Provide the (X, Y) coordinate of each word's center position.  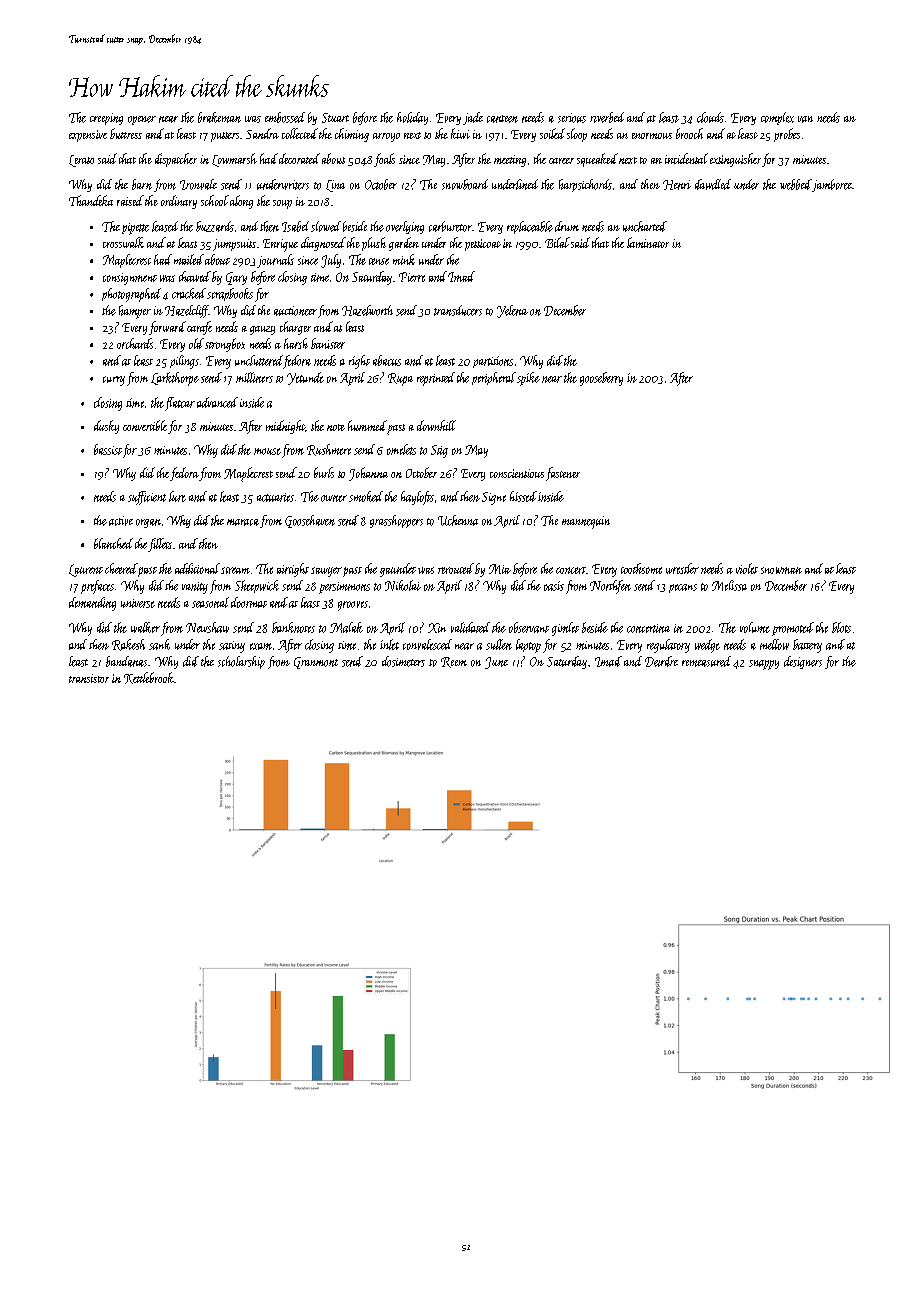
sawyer (326, 572)
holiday (412, 118)
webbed (796, 184)
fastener (563, 474)
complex (777, 118)
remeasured (706, 661)
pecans (683, 588)
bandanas (126, 661)
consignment (130, 279)
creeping (106, 119)
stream (235, 570)
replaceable (530, 227)
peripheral (494, 378)
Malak (346, 627)
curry (114, 381)
